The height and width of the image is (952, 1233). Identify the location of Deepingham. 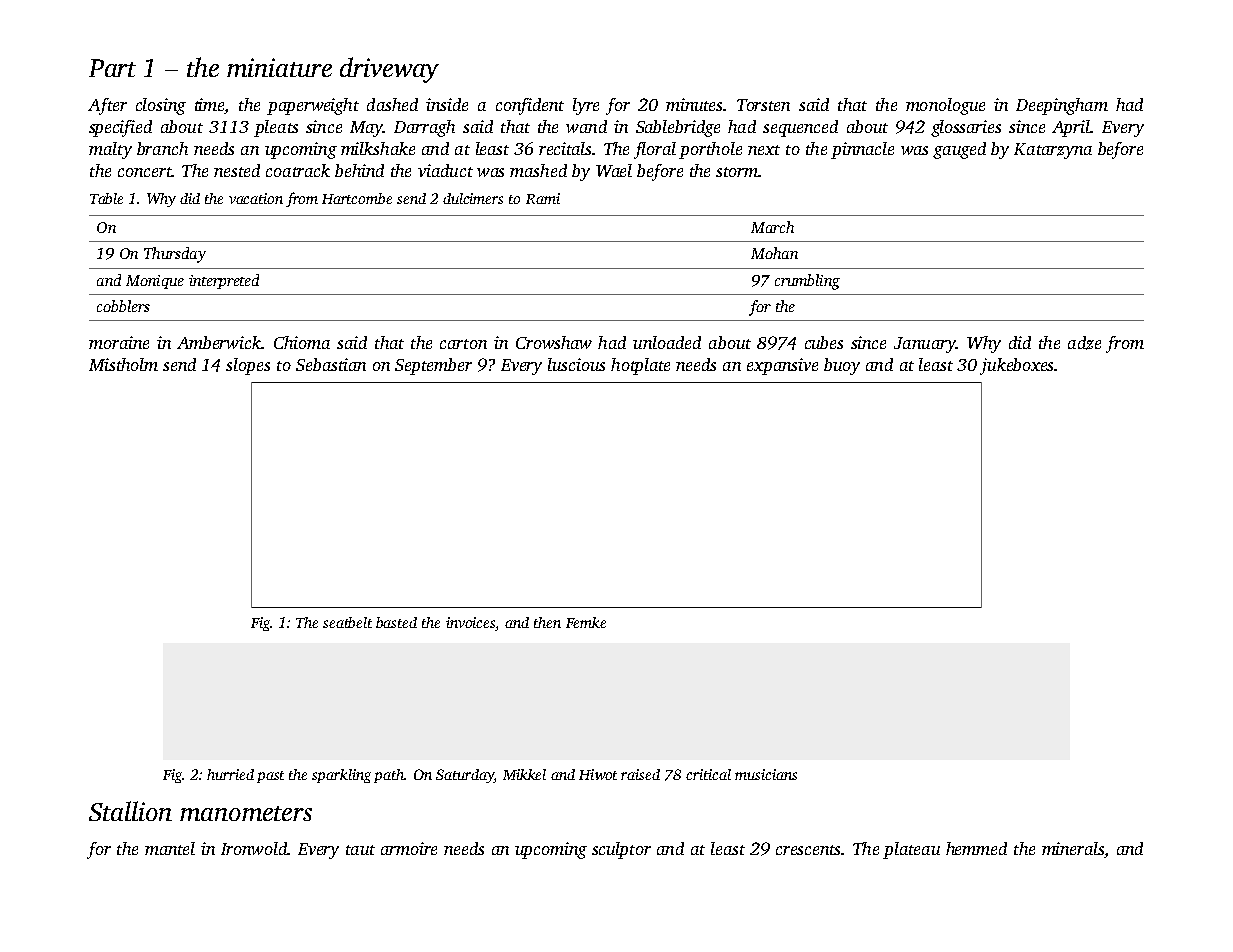
(1062, 106).
